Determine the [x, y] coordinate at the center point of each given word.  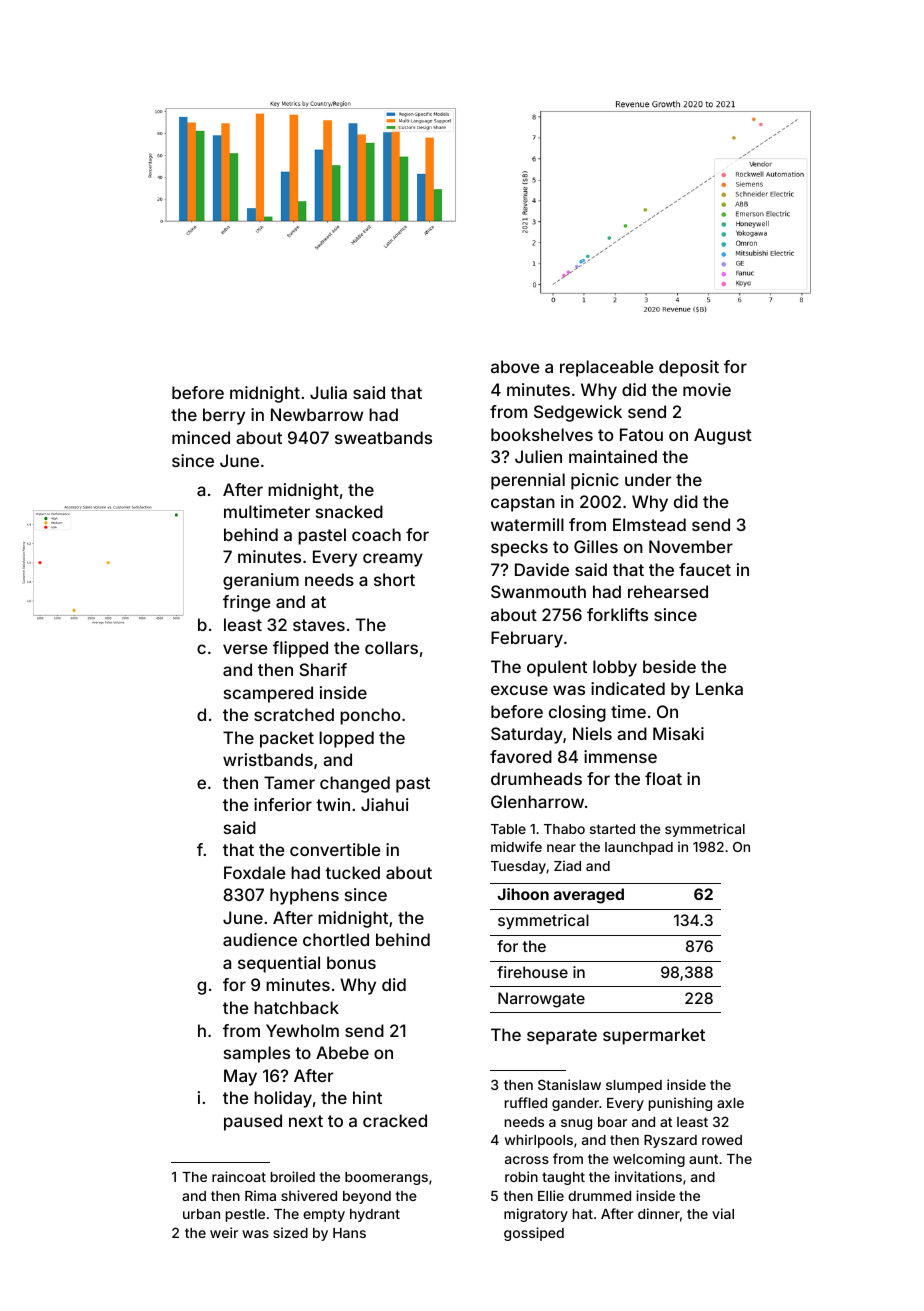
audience [260, 939]
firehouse [532, 972]
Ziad [567, 865]
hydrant [375, 1215]
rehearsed [668, 591]
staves [319, 625]
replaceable [606, 368]
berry [224, 416]
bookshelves [542, 434]
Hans [349, 1233]
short [394, 579]
